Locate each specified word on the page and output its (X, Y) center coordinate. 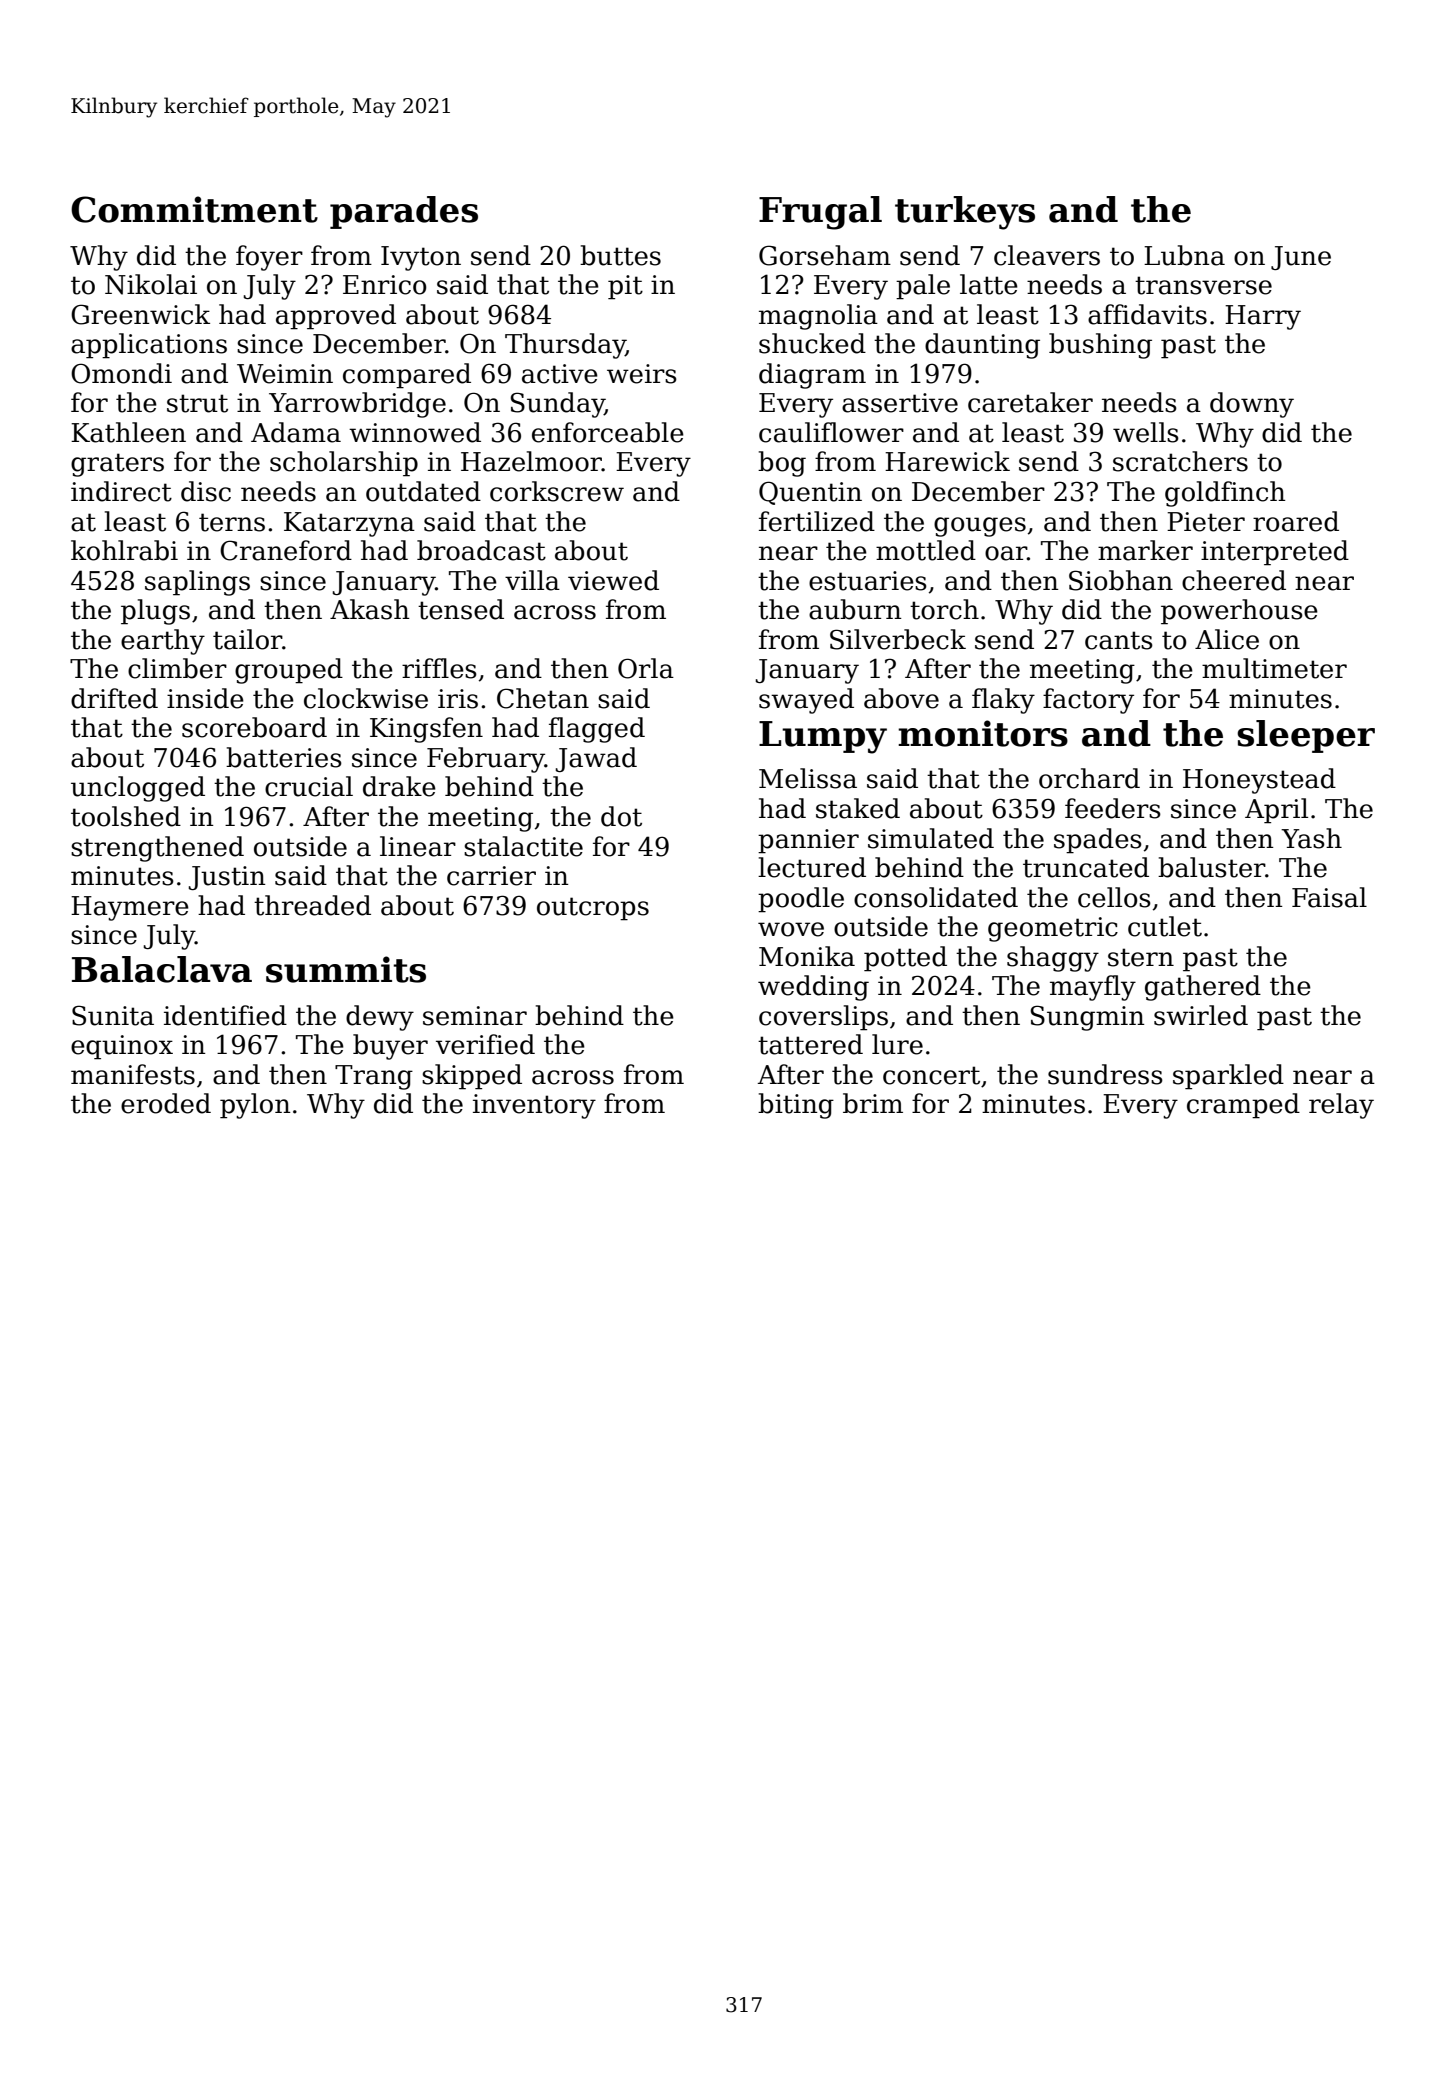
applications (149, 346)
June (1301, 258)
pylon (255, 1106)
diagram (812, 376)
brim (873, 1103)
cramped (1243, 1106)
